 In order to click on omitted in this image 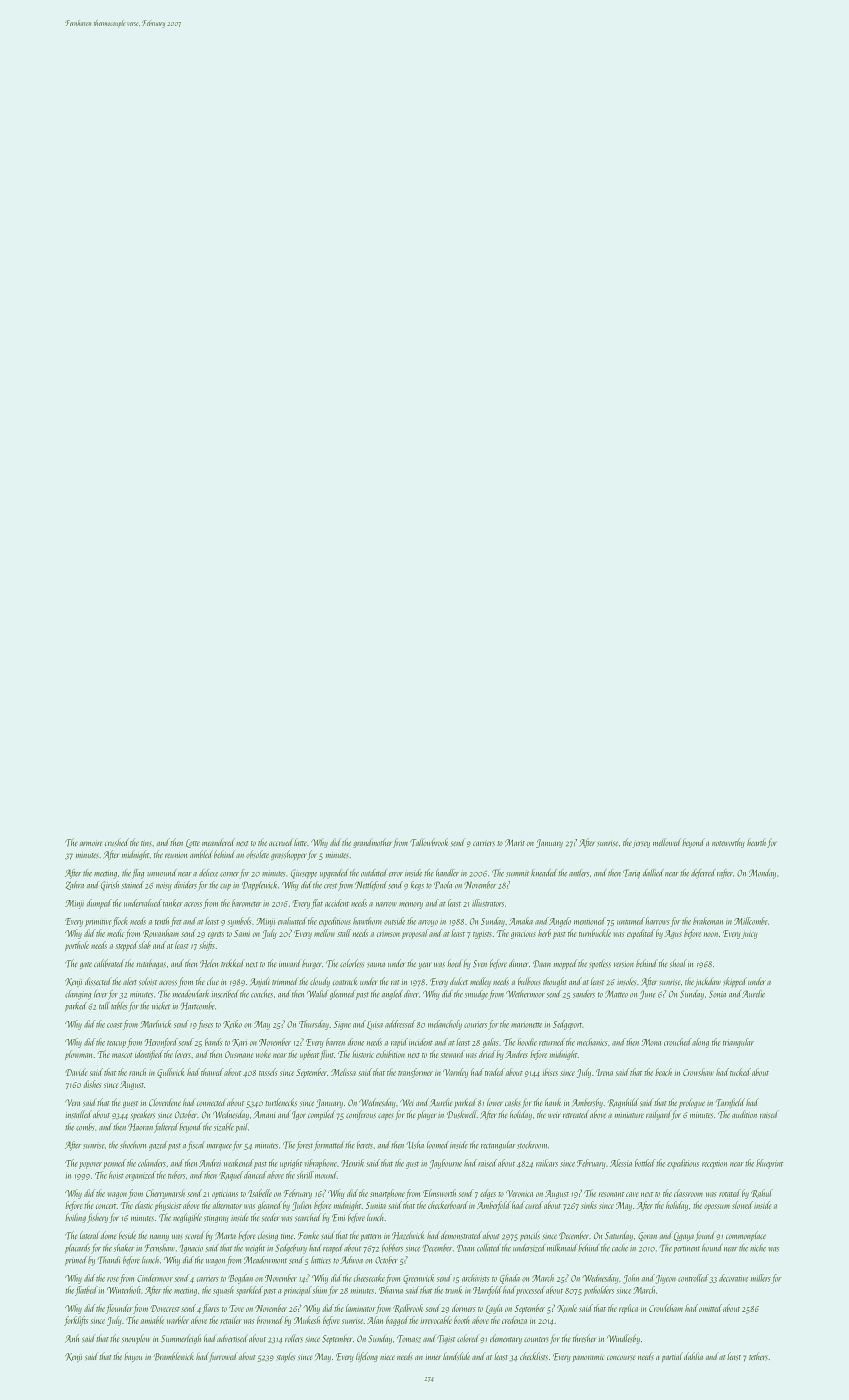, I will do `click(710, 1308)`.
